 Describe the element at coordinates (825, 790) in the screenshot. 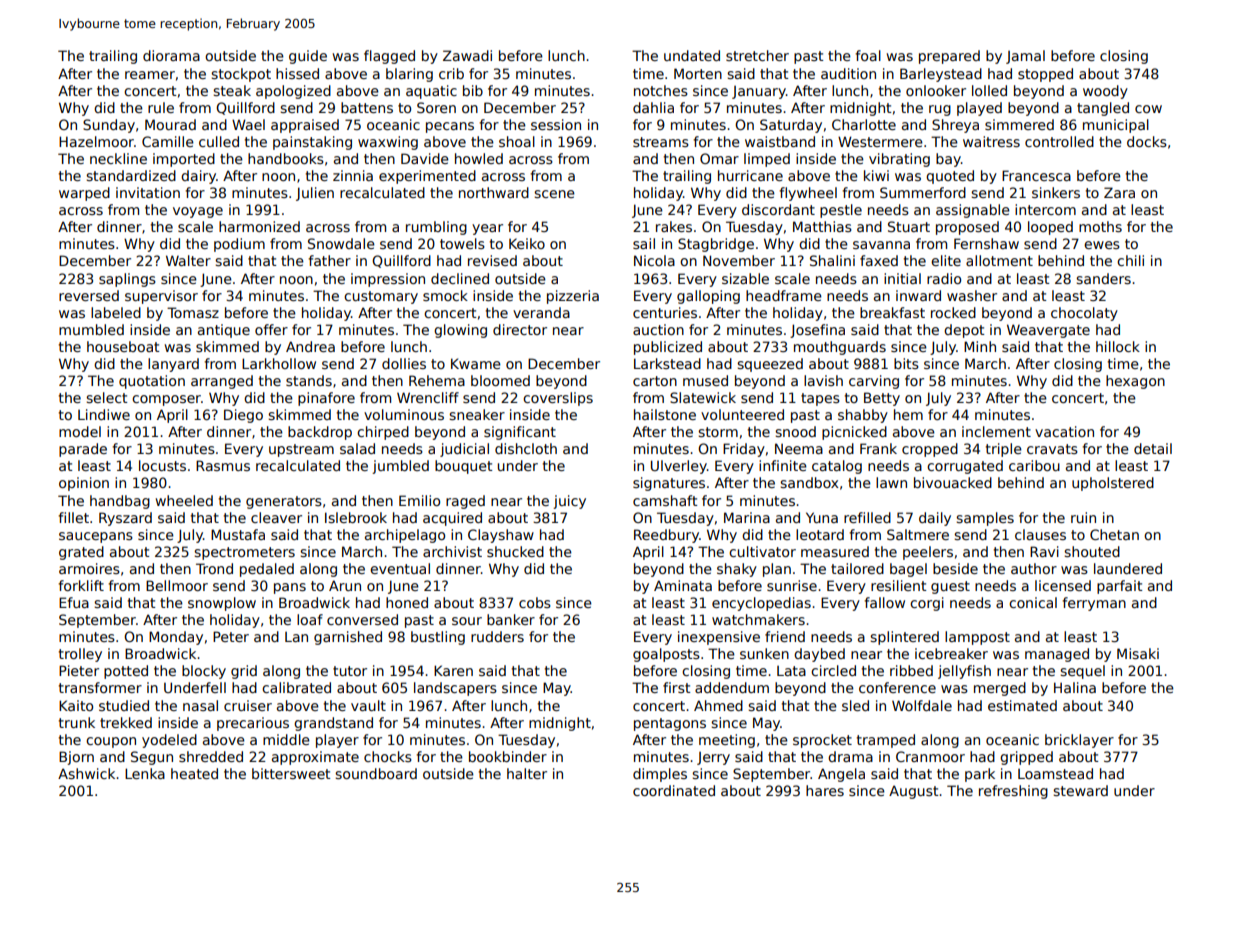

I see `hares` at that location.
